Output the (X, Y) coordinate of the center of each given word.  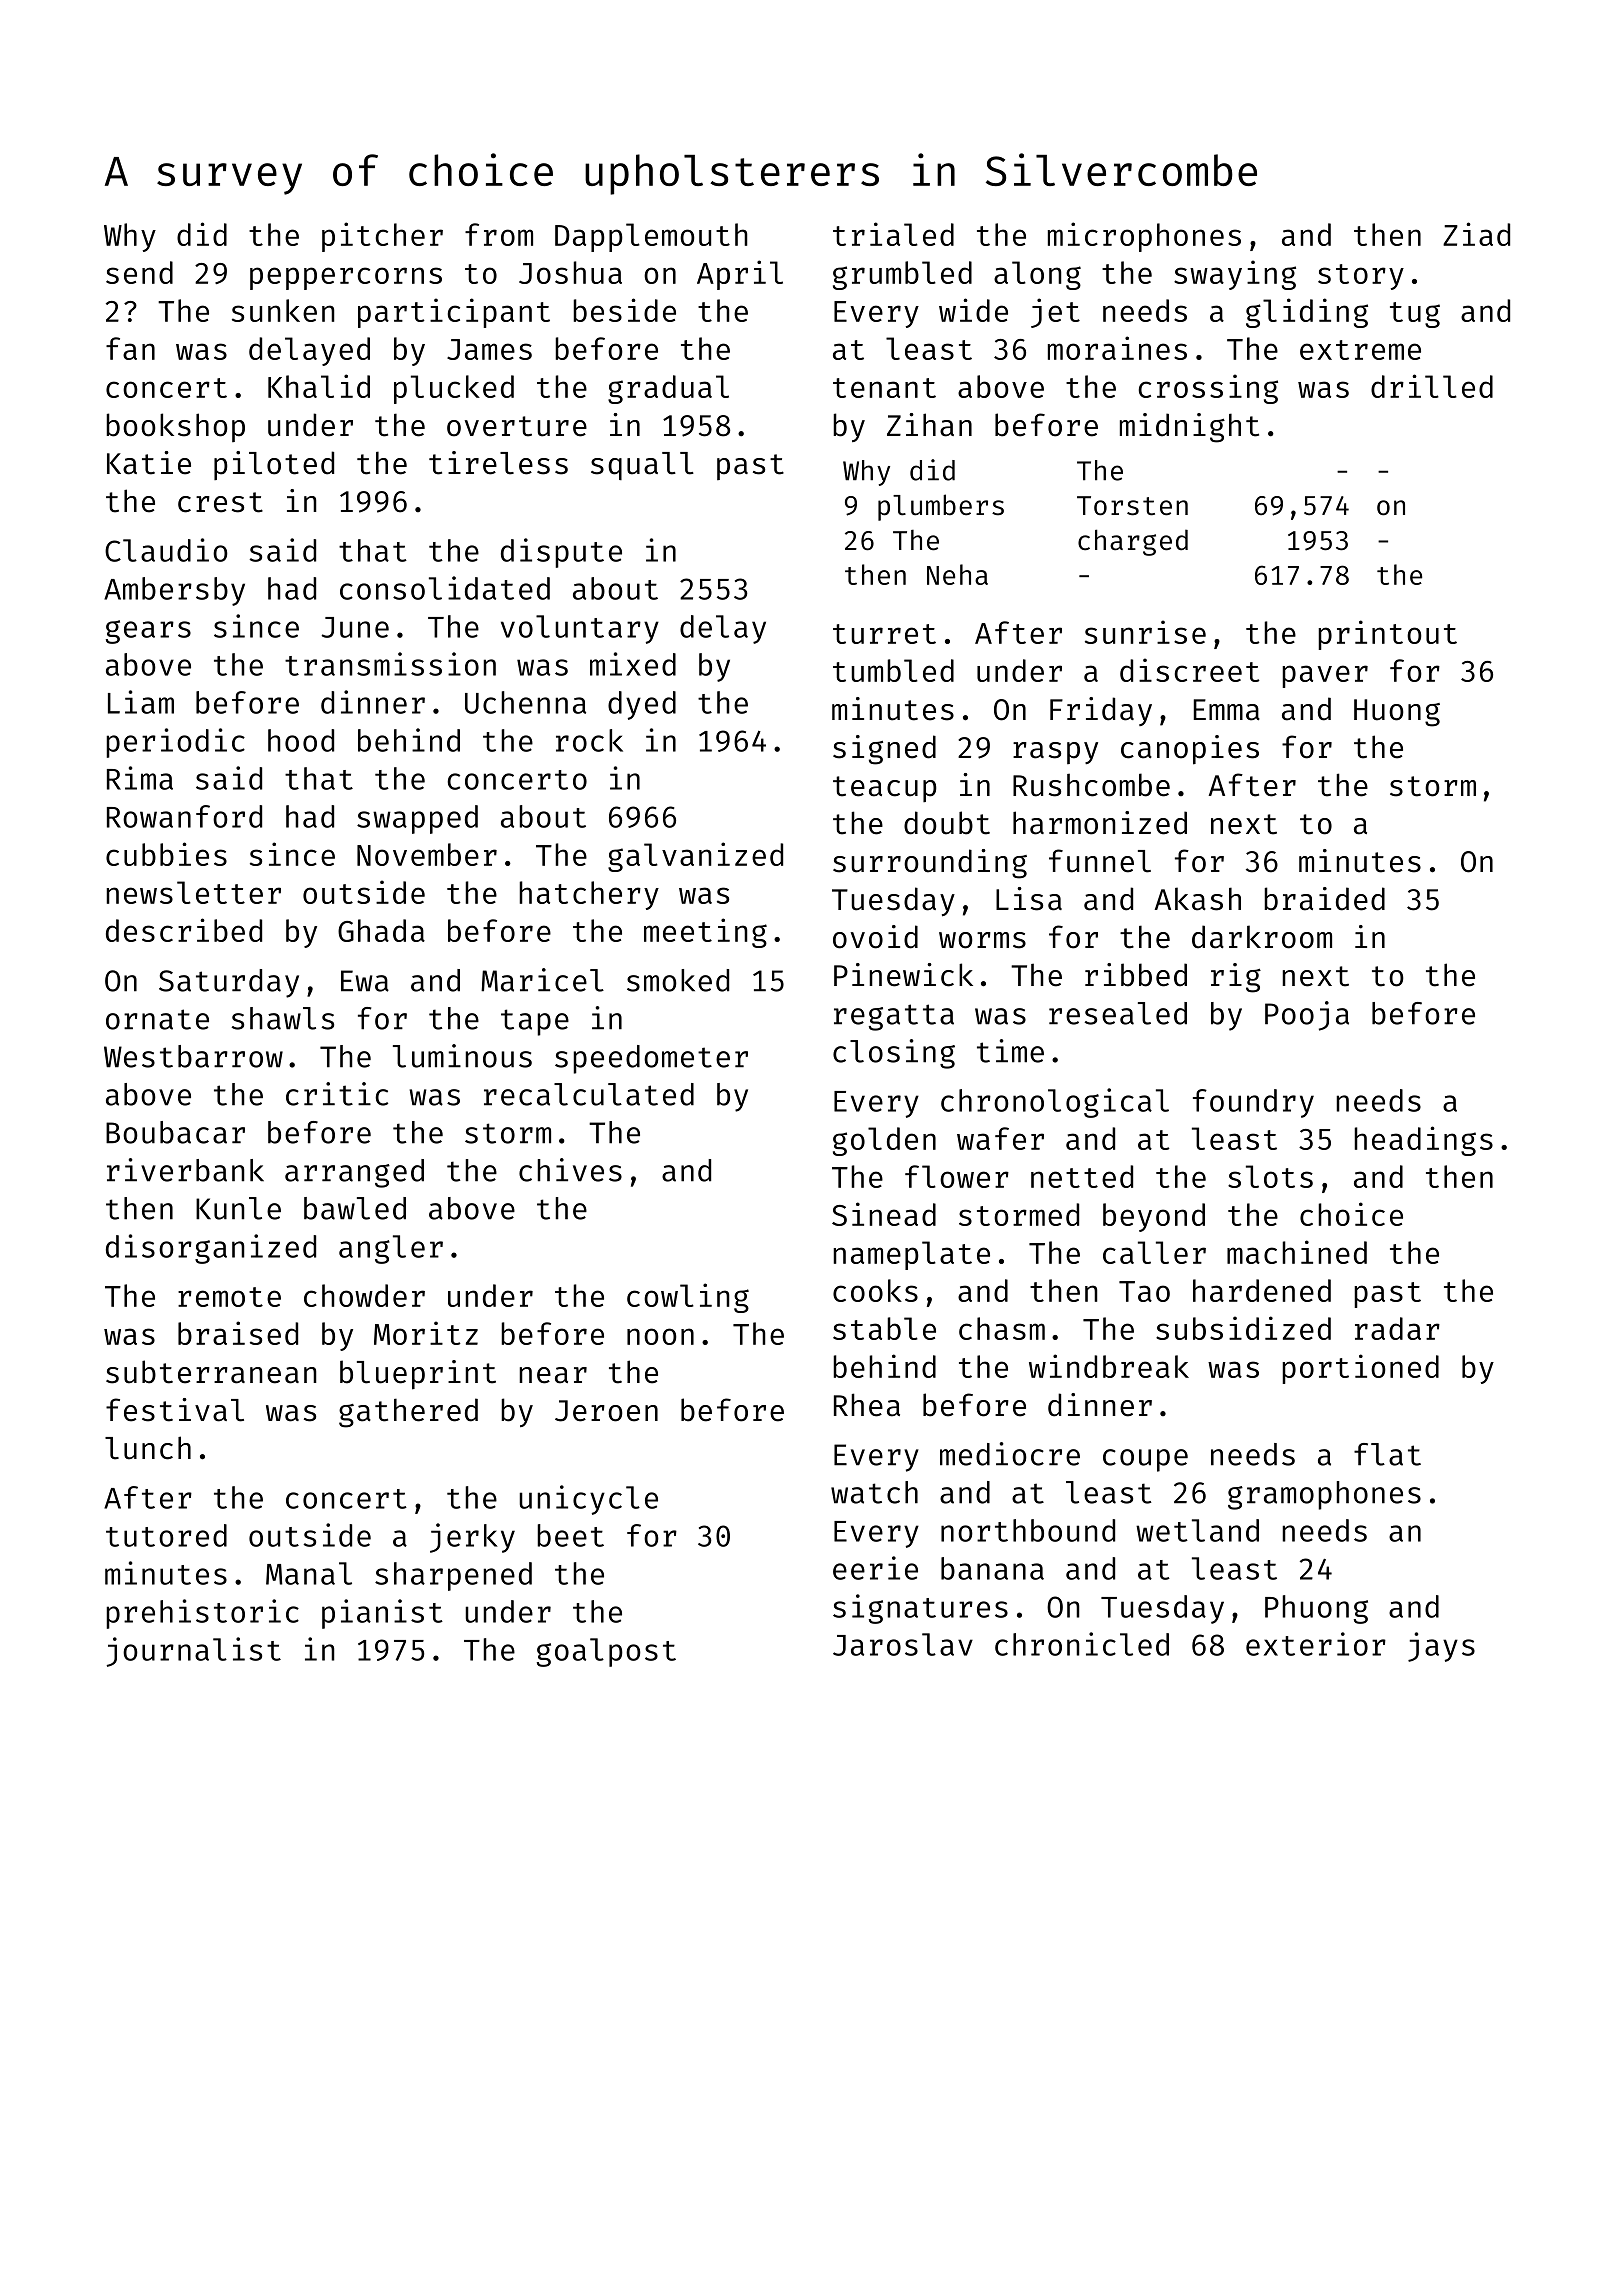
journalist (194, 1652)
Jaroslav (903, 1644)
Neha (957, 574)
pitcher (382, 237)
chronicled (1082, 1644)
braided (1324, 899)
